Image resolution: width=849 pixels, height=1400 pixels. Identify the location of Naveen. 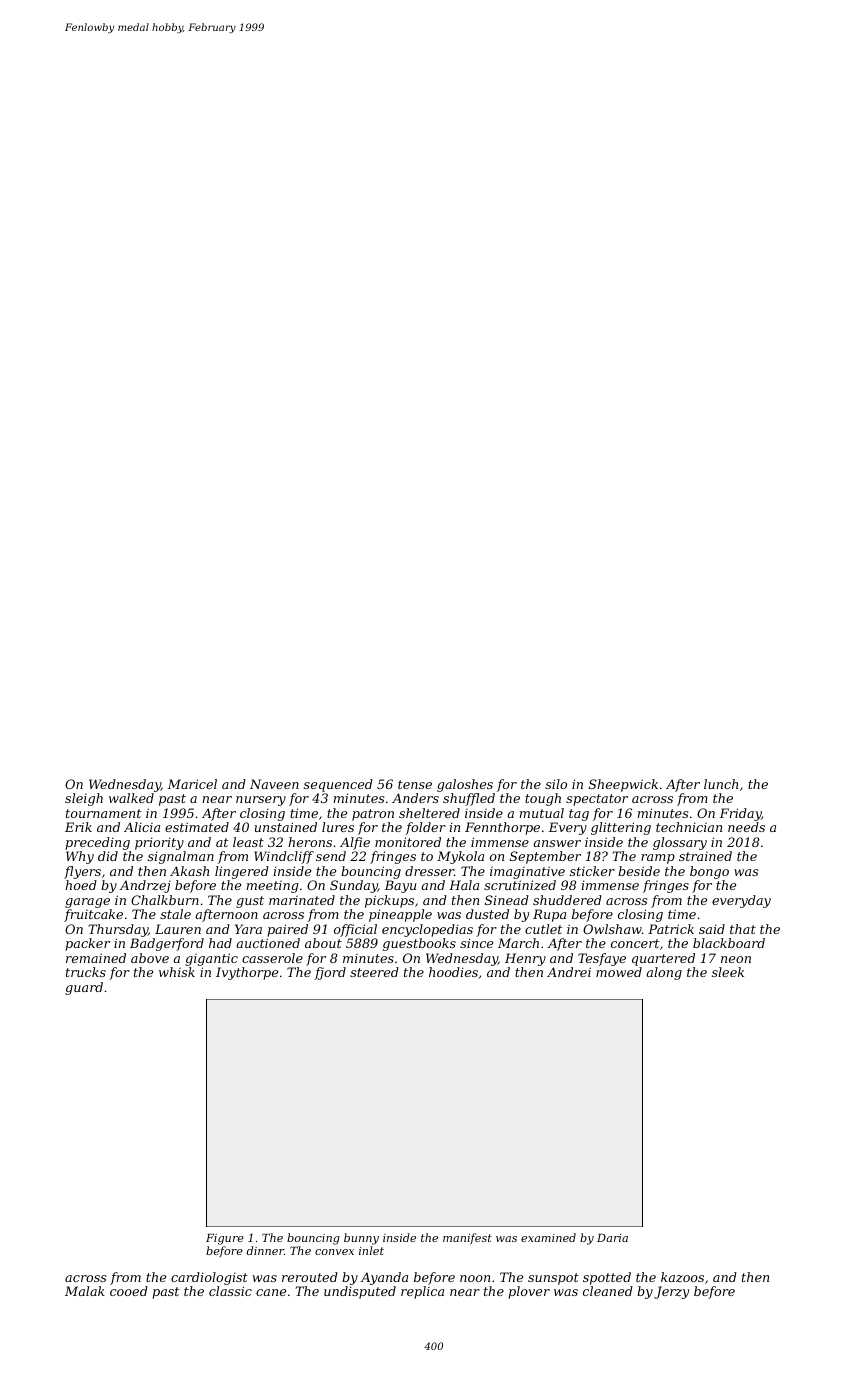
(274, 784).
